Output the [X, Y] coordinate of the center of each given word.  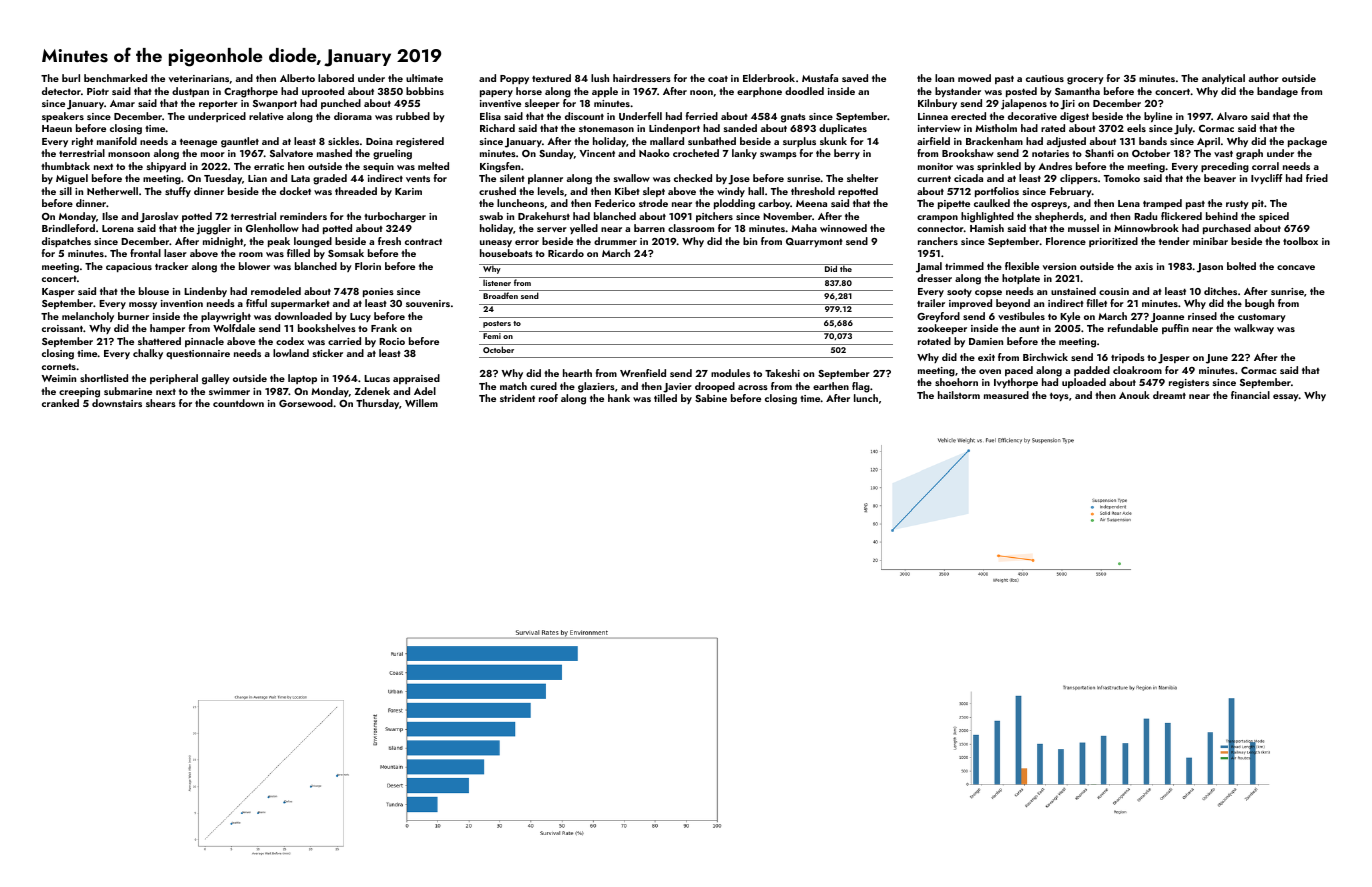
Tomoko [1122, 178]
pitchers [714, 217]
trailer [931, 303]
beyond [1013, 304]
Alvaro [1232, 116]
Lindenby [205, 292]
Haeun [57, 128]
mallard [667, 141]
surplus [799, 142]
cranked [60, 403]
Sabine [711, 398]
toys [1059, 396]
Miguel [72, 179]
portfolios [997, 192]
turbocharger [395, 217]
